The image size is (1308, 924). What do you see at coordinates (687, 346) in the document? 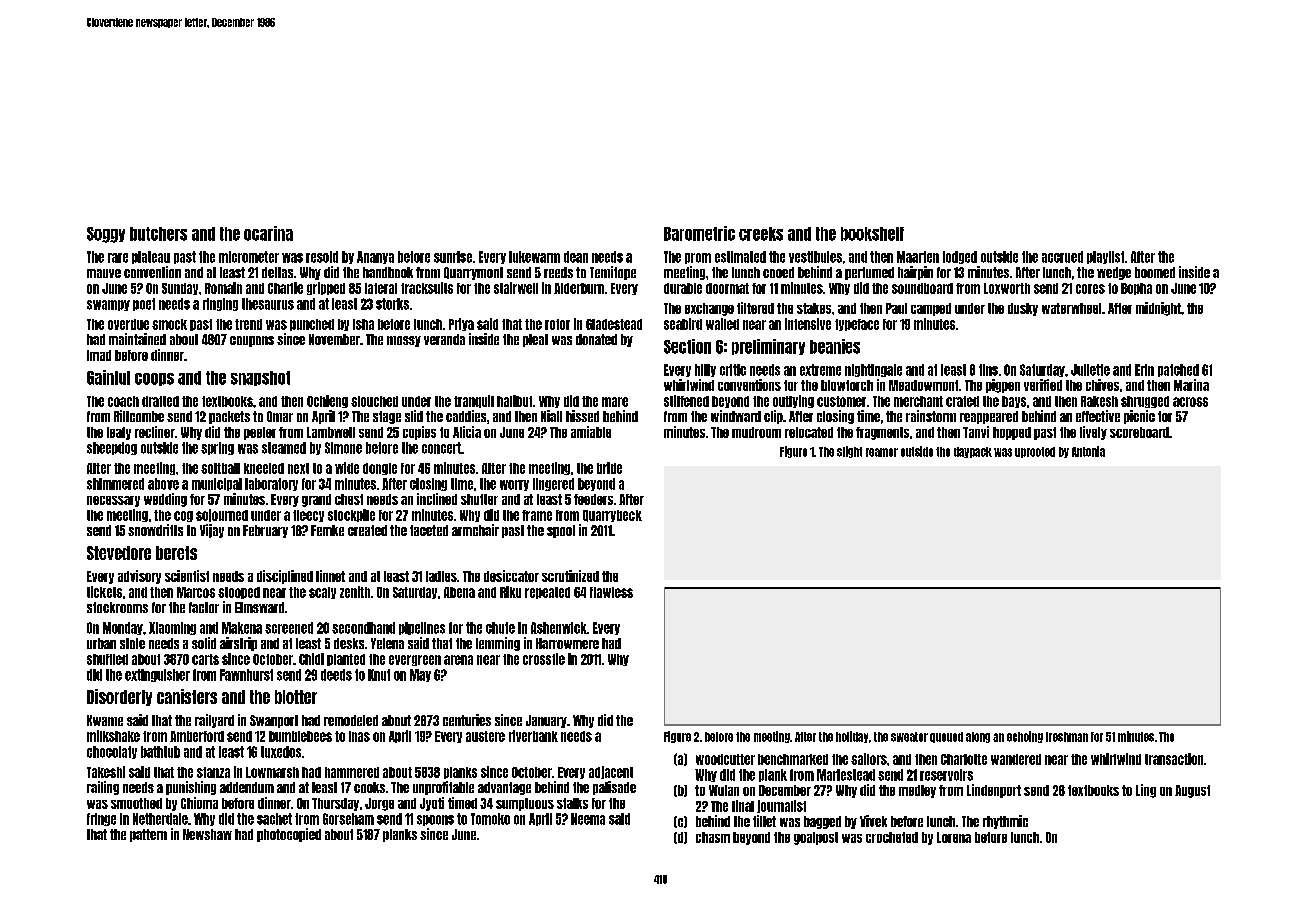
I see `Section` at bounding box center [687, 346].
